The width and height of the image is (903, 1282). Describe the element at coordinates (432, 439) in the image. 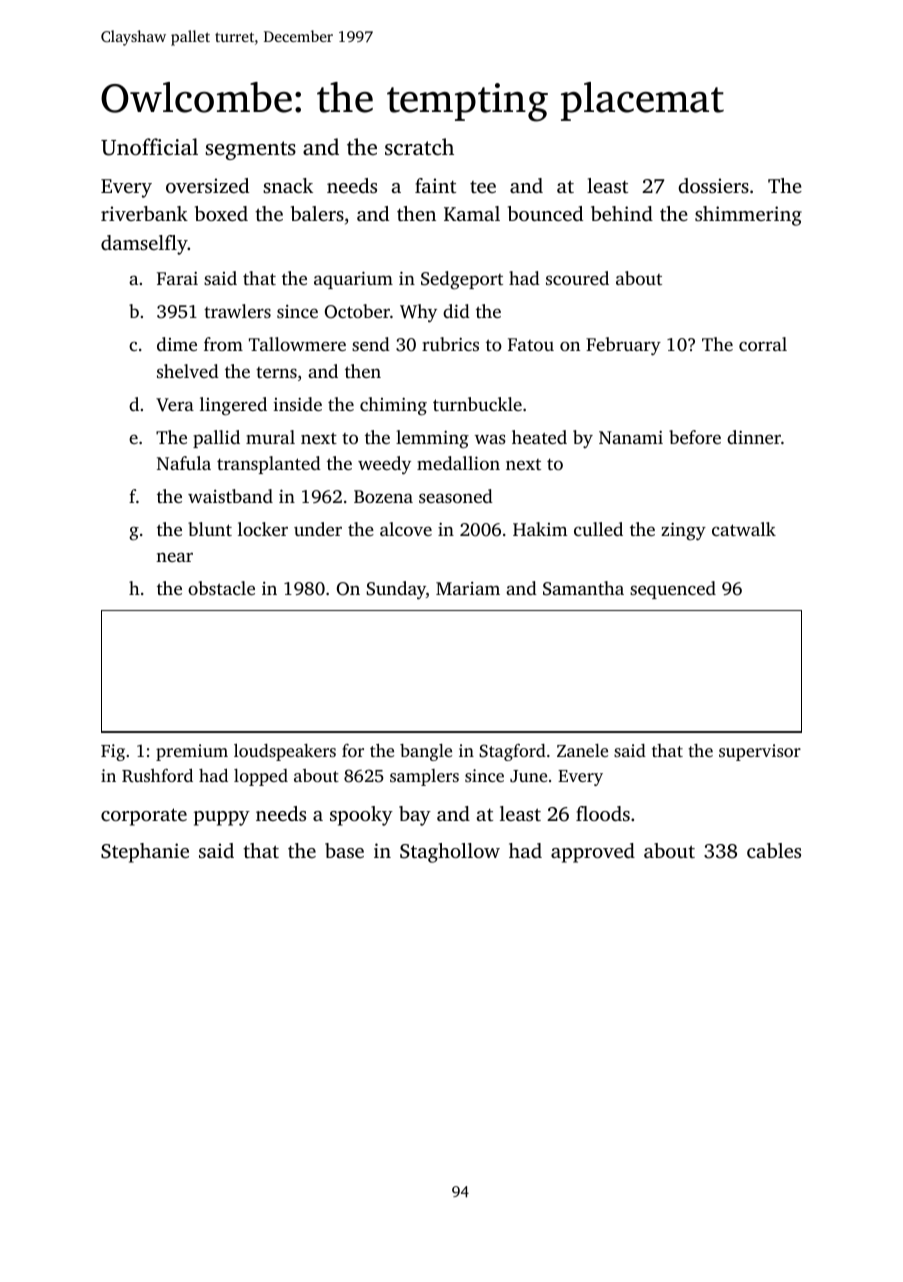

I see `lemming` at that location.
